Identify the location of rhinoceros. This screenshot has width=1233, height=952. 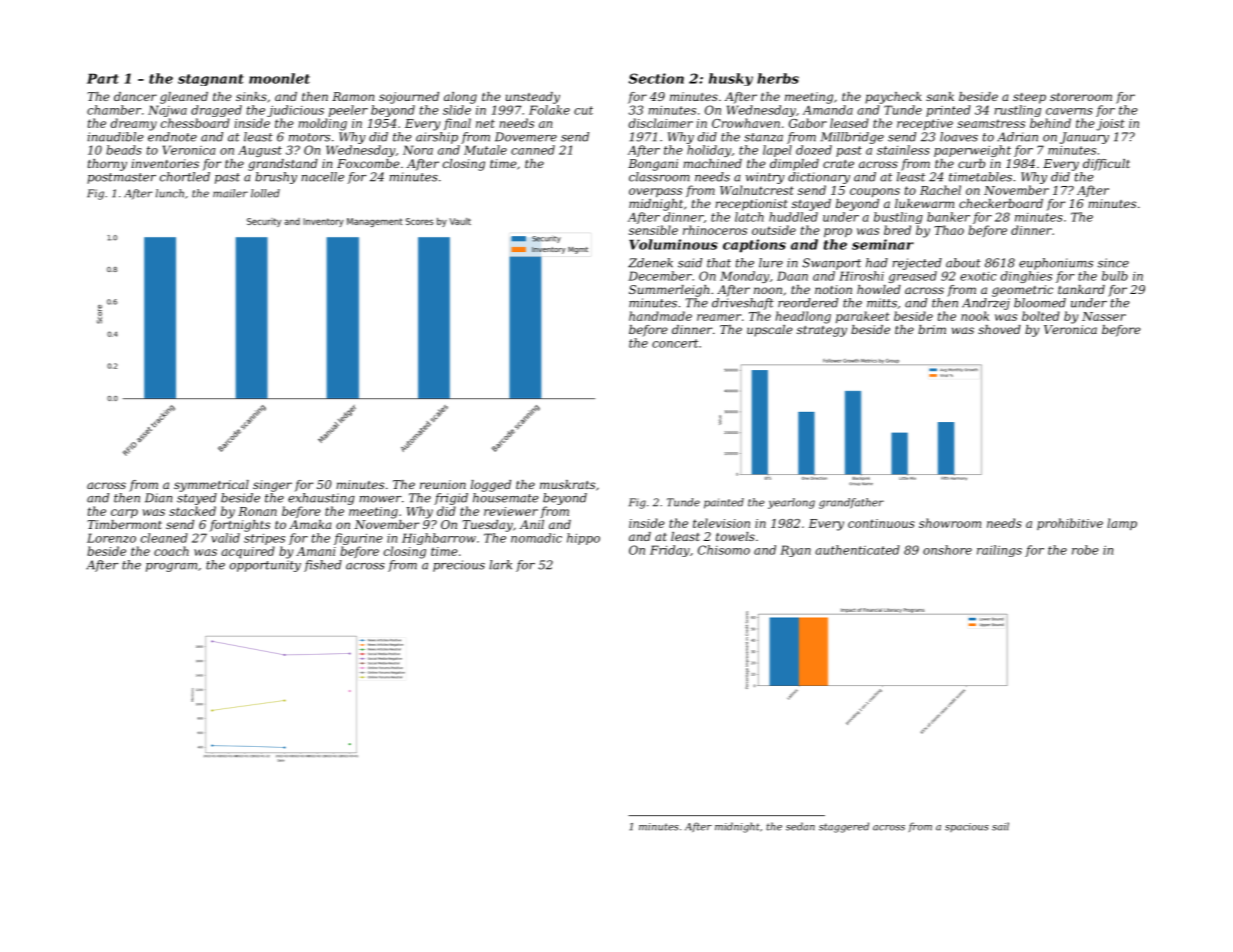
(715, 230).
